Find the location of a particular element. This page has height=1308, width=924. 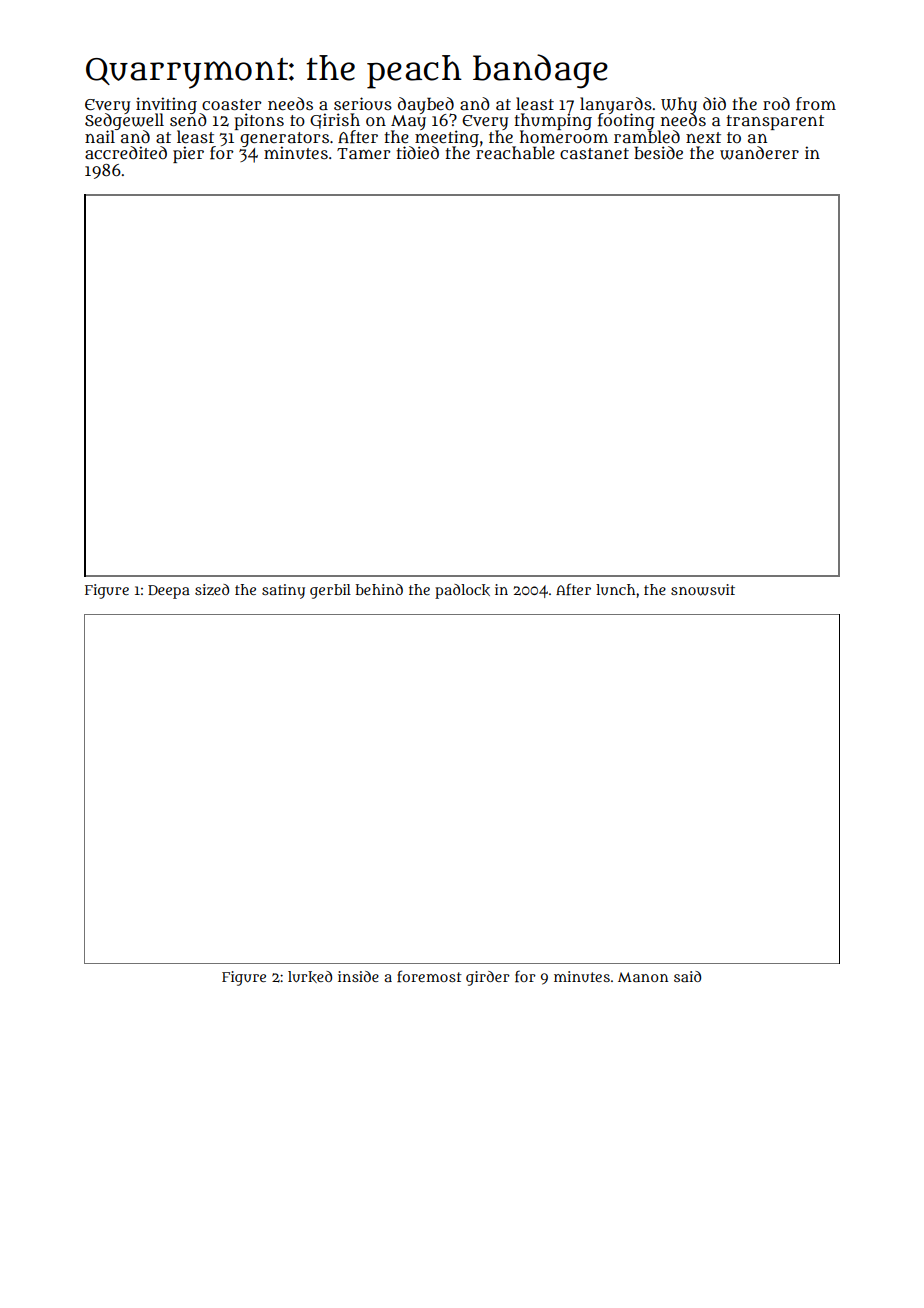

accredited is located at coordinates (126, 152).
